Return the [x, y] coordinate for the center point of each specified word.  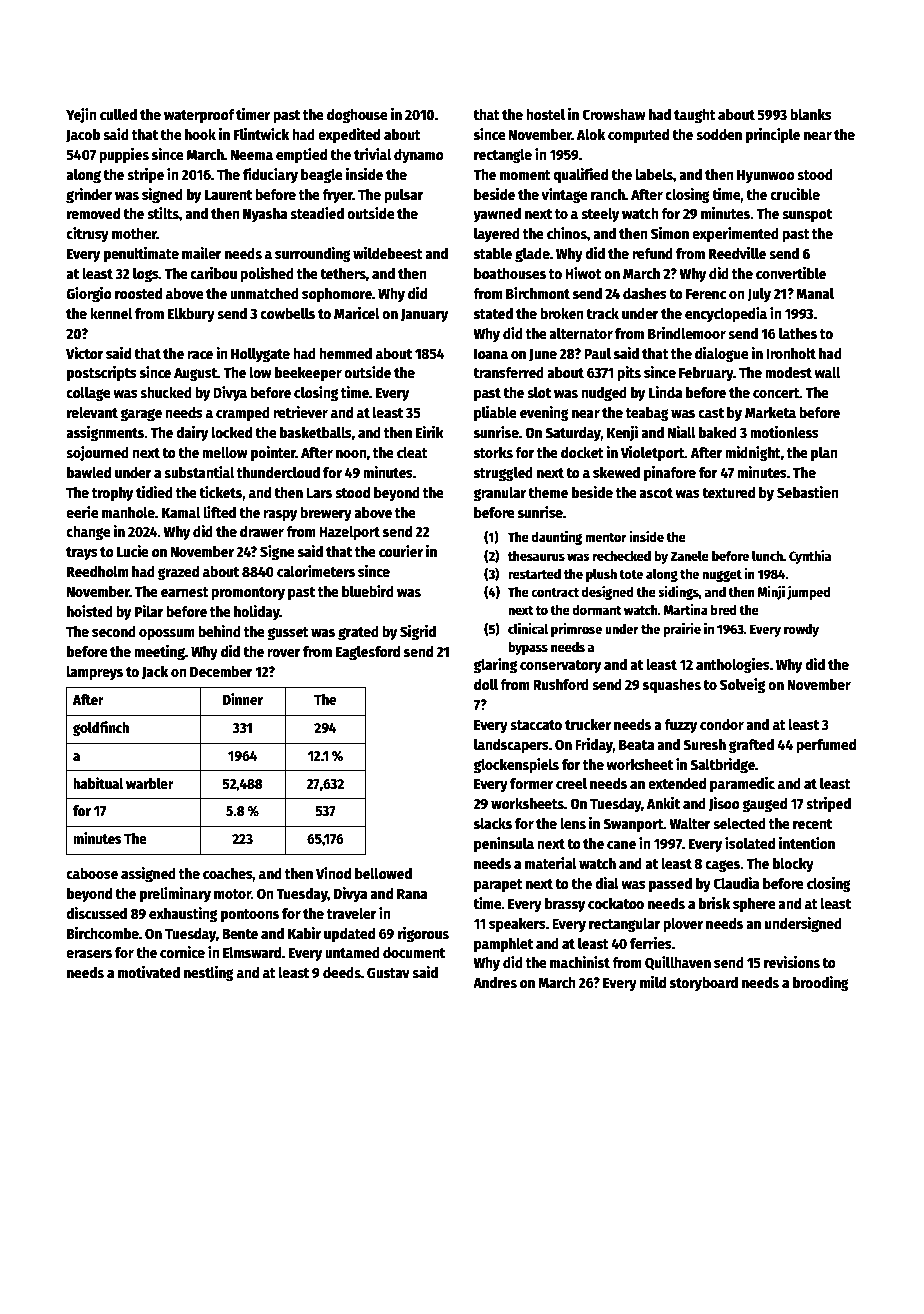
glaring [495, 666]
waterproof [199, 116]
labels [654, 174]
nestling [209, 974]
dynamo [419, 156]
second [114, 631]
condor [722, 724]
